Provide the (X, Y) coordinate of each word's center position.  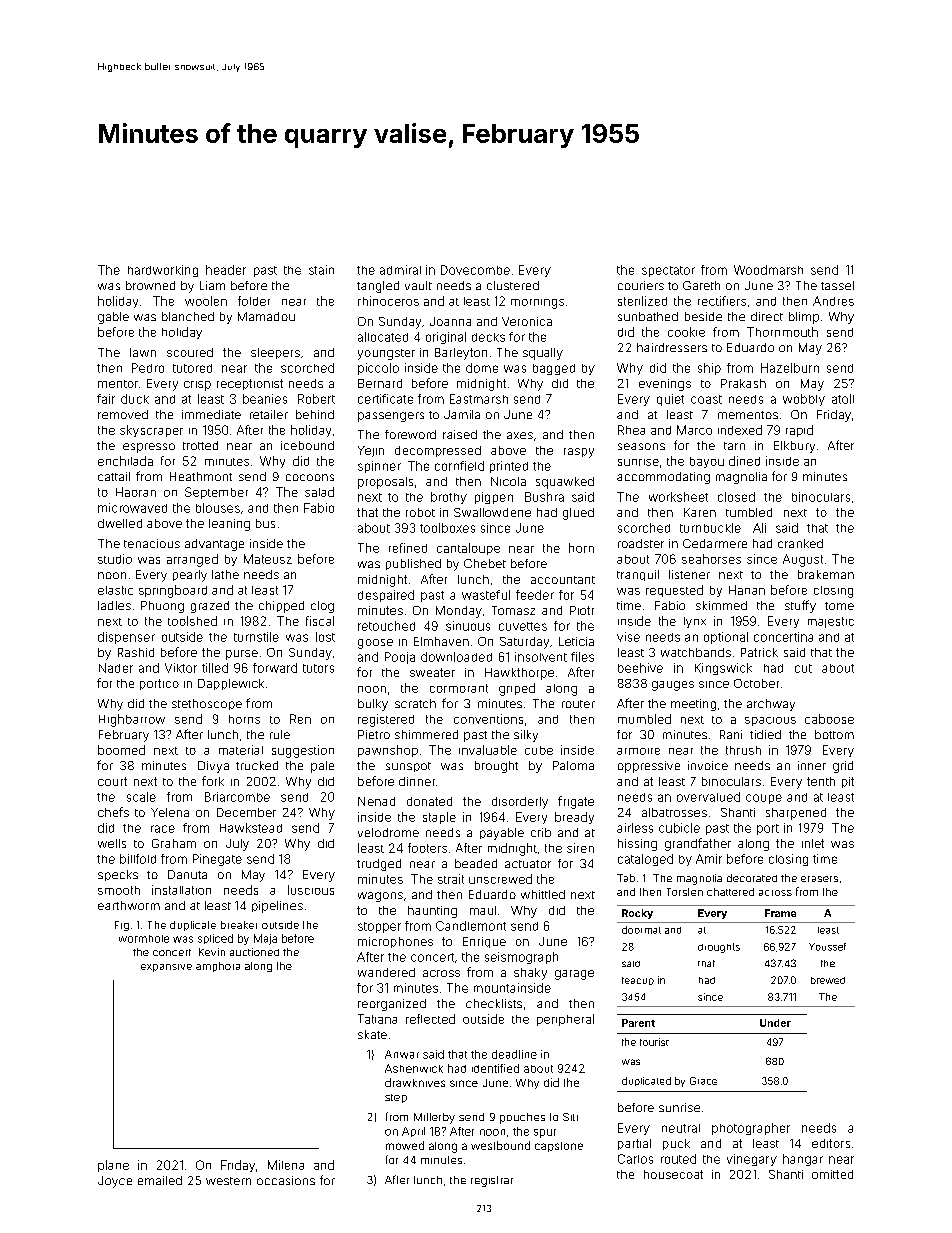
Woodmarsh (768, 270)
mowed (405, 1145)
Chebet (485, 563)
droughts (719, 948)
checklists (494, 1003)
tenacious (152, 543)
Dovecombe (475, 270)
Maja (265, 939)
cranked (800, 543)
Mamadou (266, 316)
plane (113, 1166)
